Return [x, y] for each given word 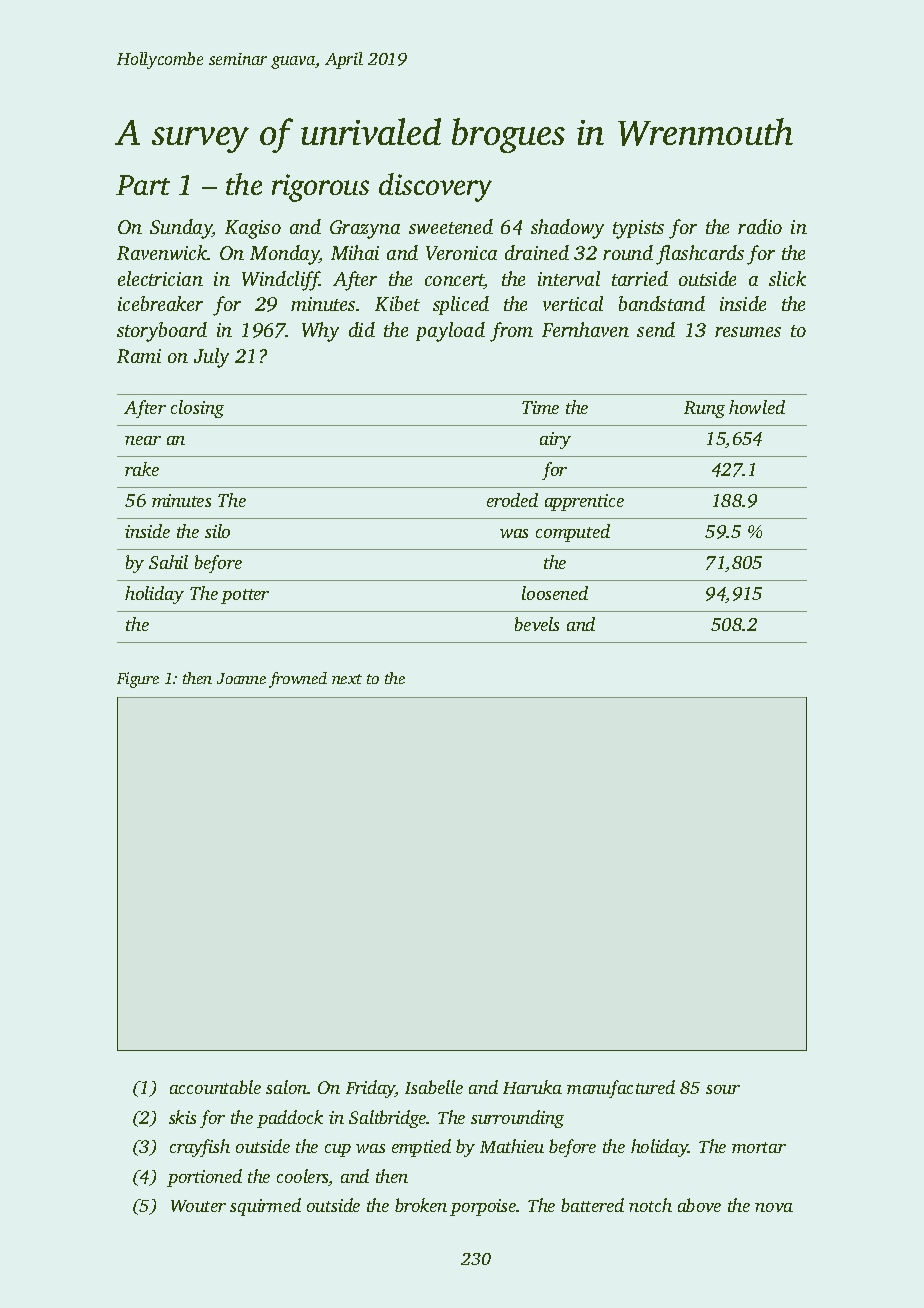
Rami [139, 356]
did [362, 329]
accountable [215, 1087]
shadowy [567, 229]
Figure [138, 680]
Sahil [168, 562]
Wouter [198, 1206]
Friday [370, 1089]
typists [638, 229]
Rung [704, 409]
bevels [537, 624]
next [347, 679]
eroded [512, 500]
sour [723, 1089]
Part [143, 185]
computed [573, 533]
